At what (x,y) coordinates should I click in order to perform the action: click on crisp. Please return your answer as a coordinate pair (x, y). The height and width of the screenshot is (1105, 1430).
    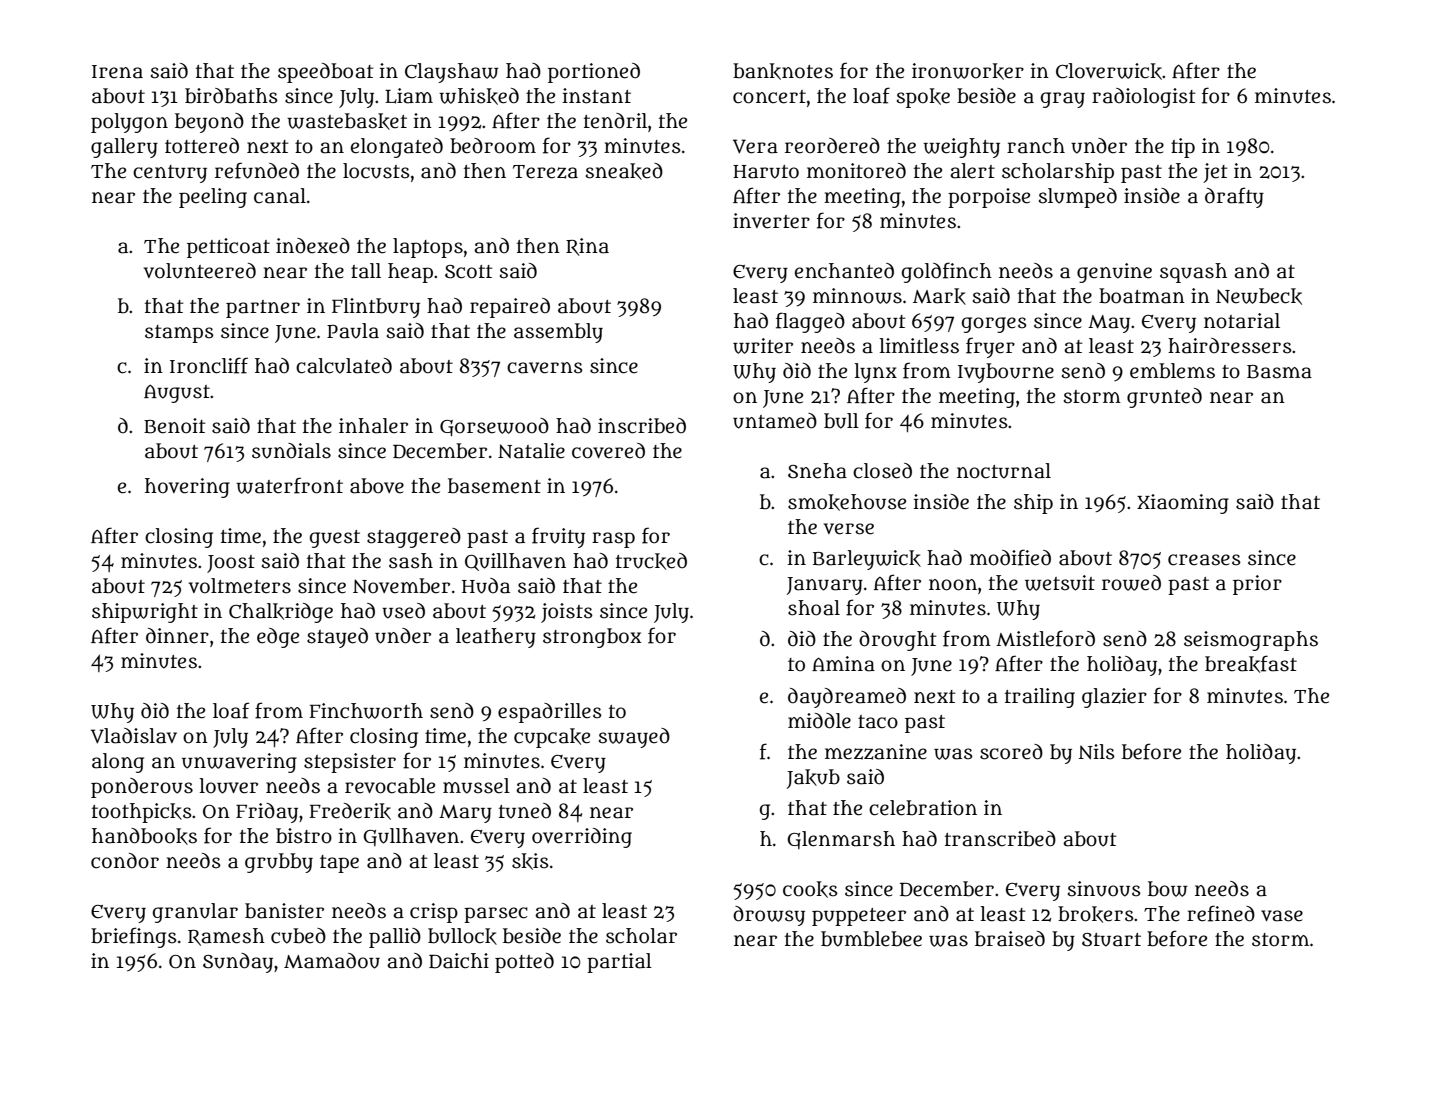
    Looking at the image, I should click on (434, 913).
